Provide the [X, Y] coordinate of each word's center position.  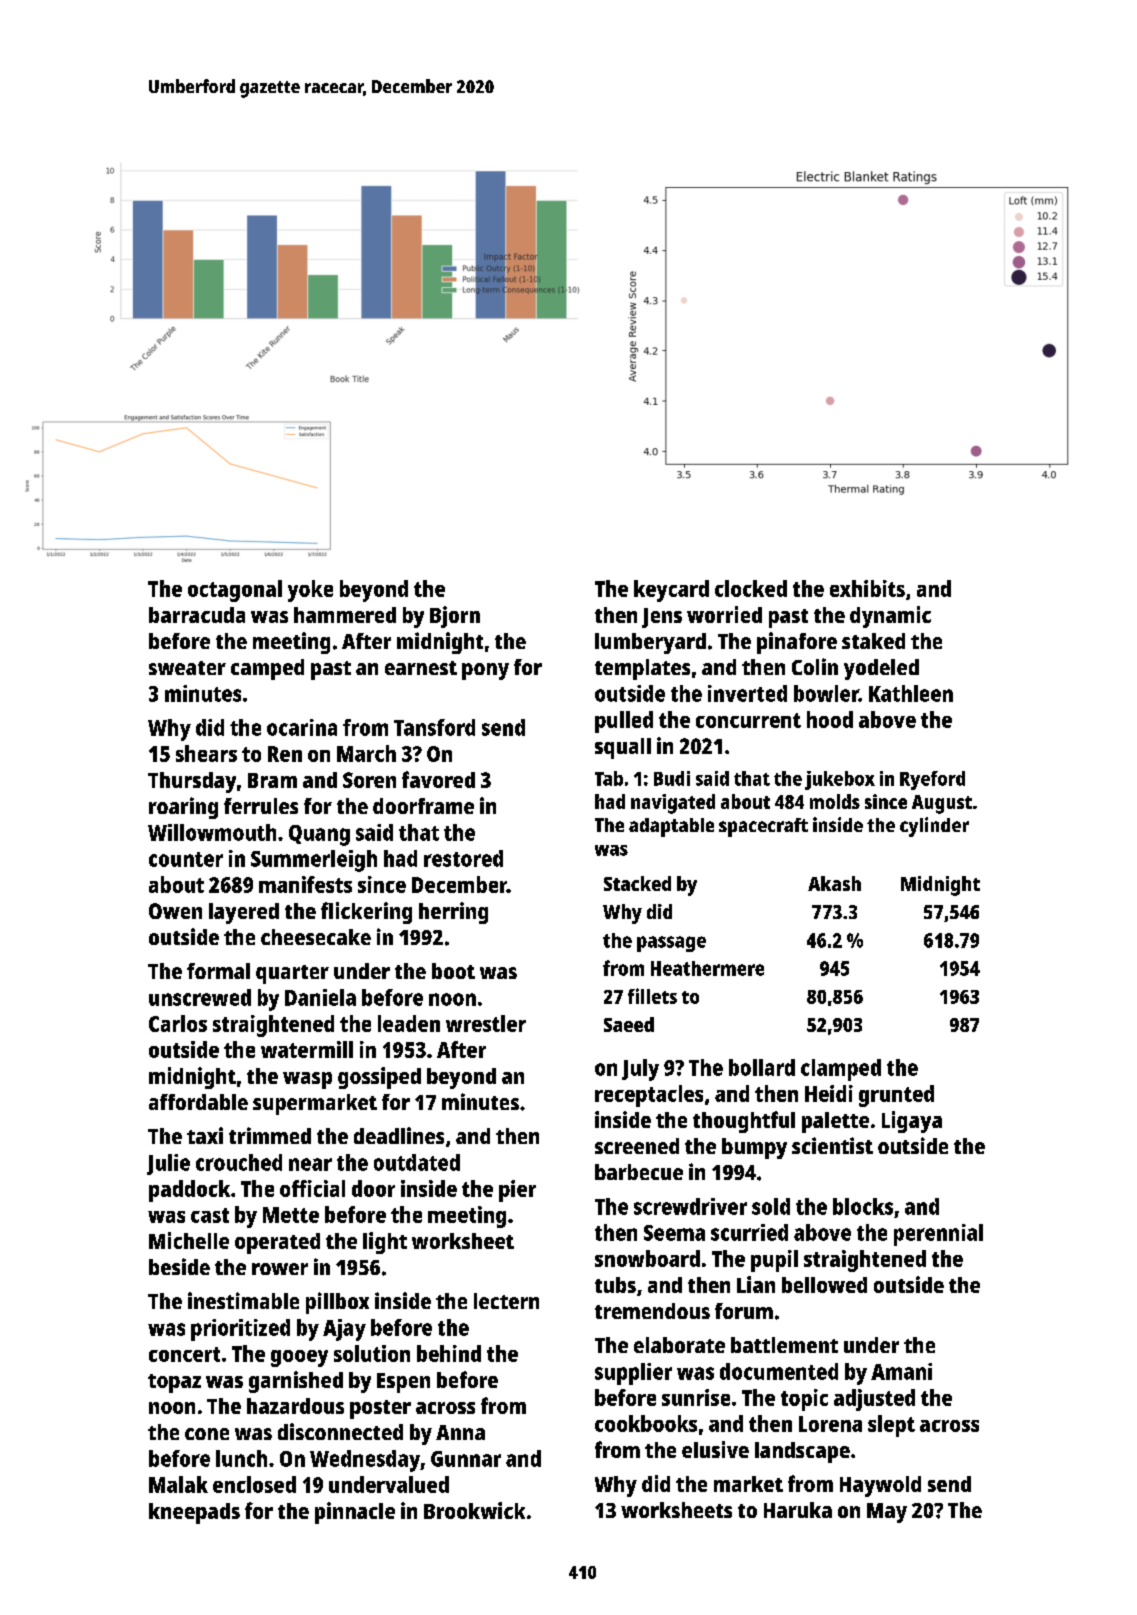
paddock [189, 1191]
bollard [762, 1067]
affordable [198, 1102]
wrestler [486, 1023]
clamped [841, 1070]
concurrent [748, 720]
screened [637, 1146]
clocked [751, 588]
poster [380, 1409]
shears [206, 753]
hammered [345, 615]
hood [830, 719]
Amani [901, 1371]
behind [449, 1353]
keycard [671, 591]
